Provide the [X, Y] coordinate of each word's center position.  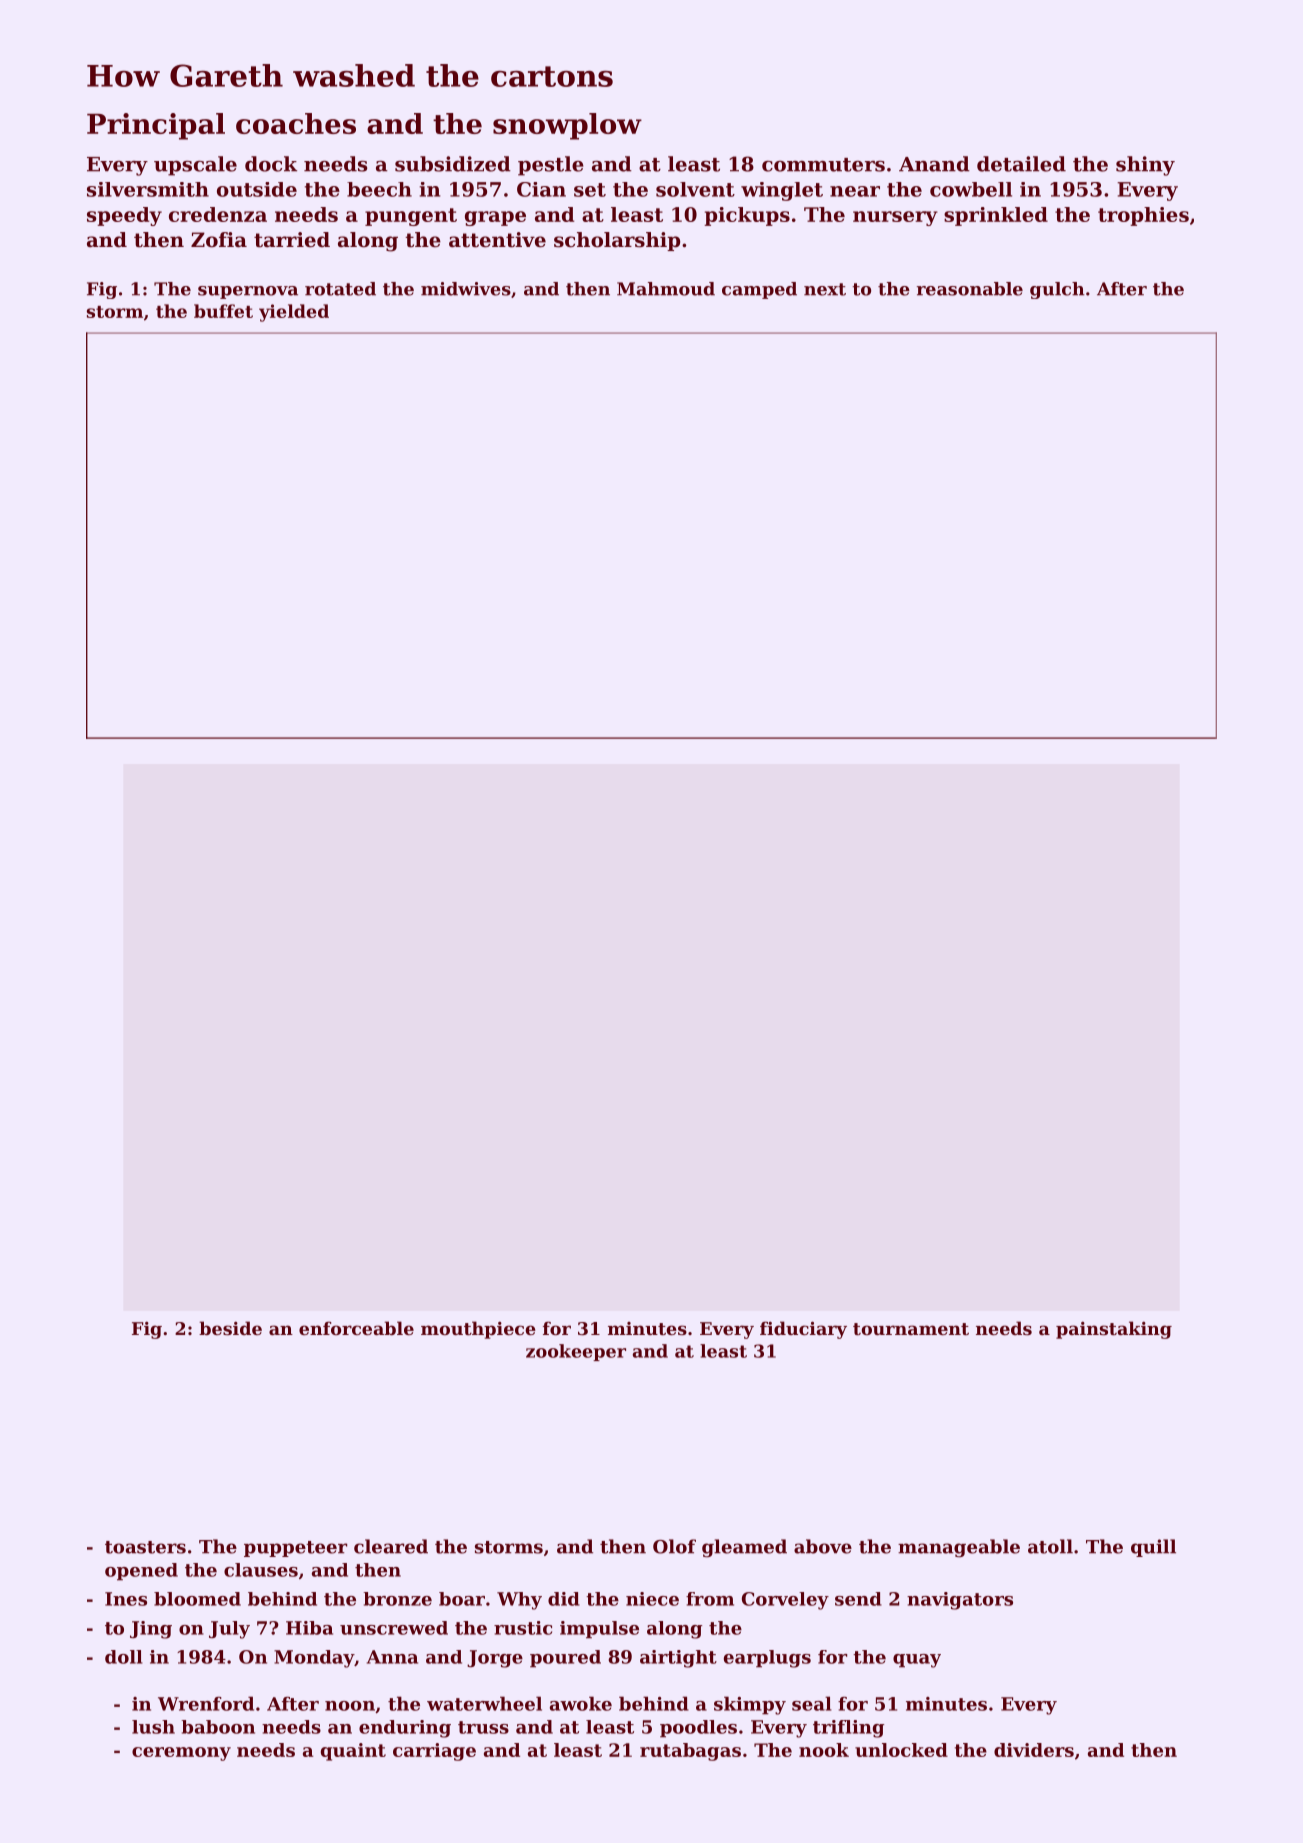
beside [230, 1328]
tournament [911, 1329]
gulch [1057, 290]
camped [759, 290]
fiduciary [803, 1330]
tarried [292, 240]
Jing [151, 1630]
